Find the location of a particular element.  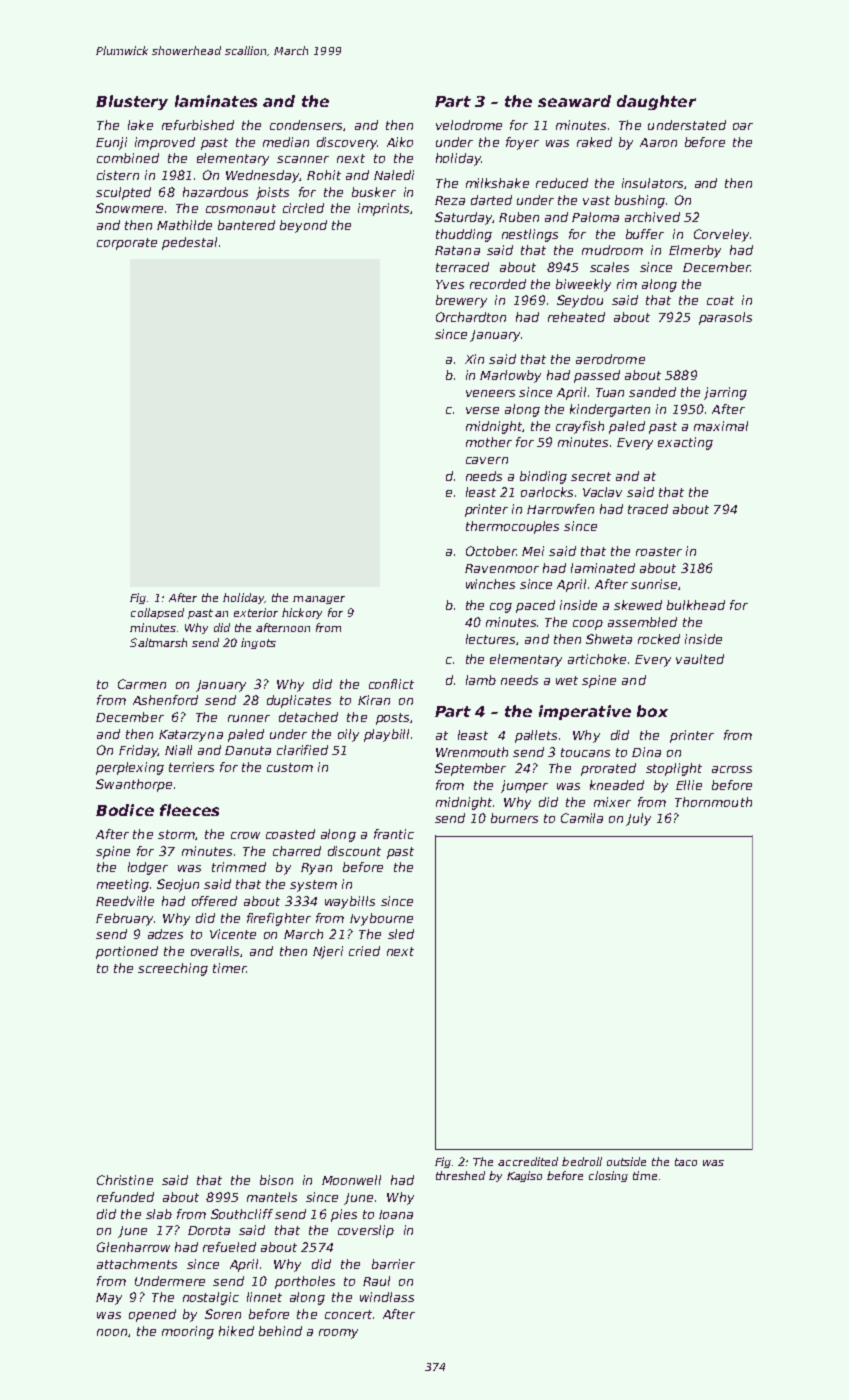

pedestal is located at coordinates (189, 243).
